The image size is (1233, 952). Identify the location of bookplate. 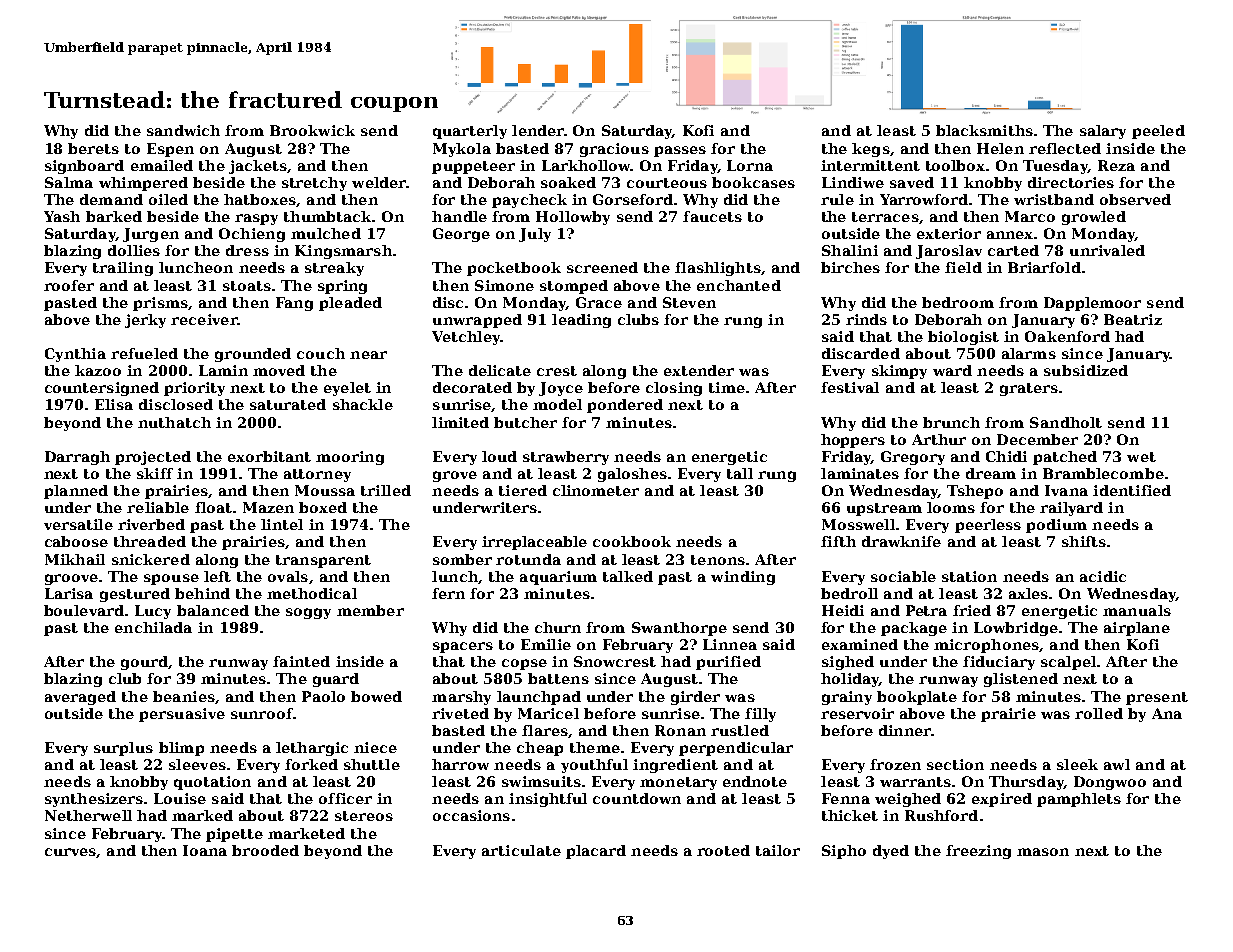
(917, 698).
